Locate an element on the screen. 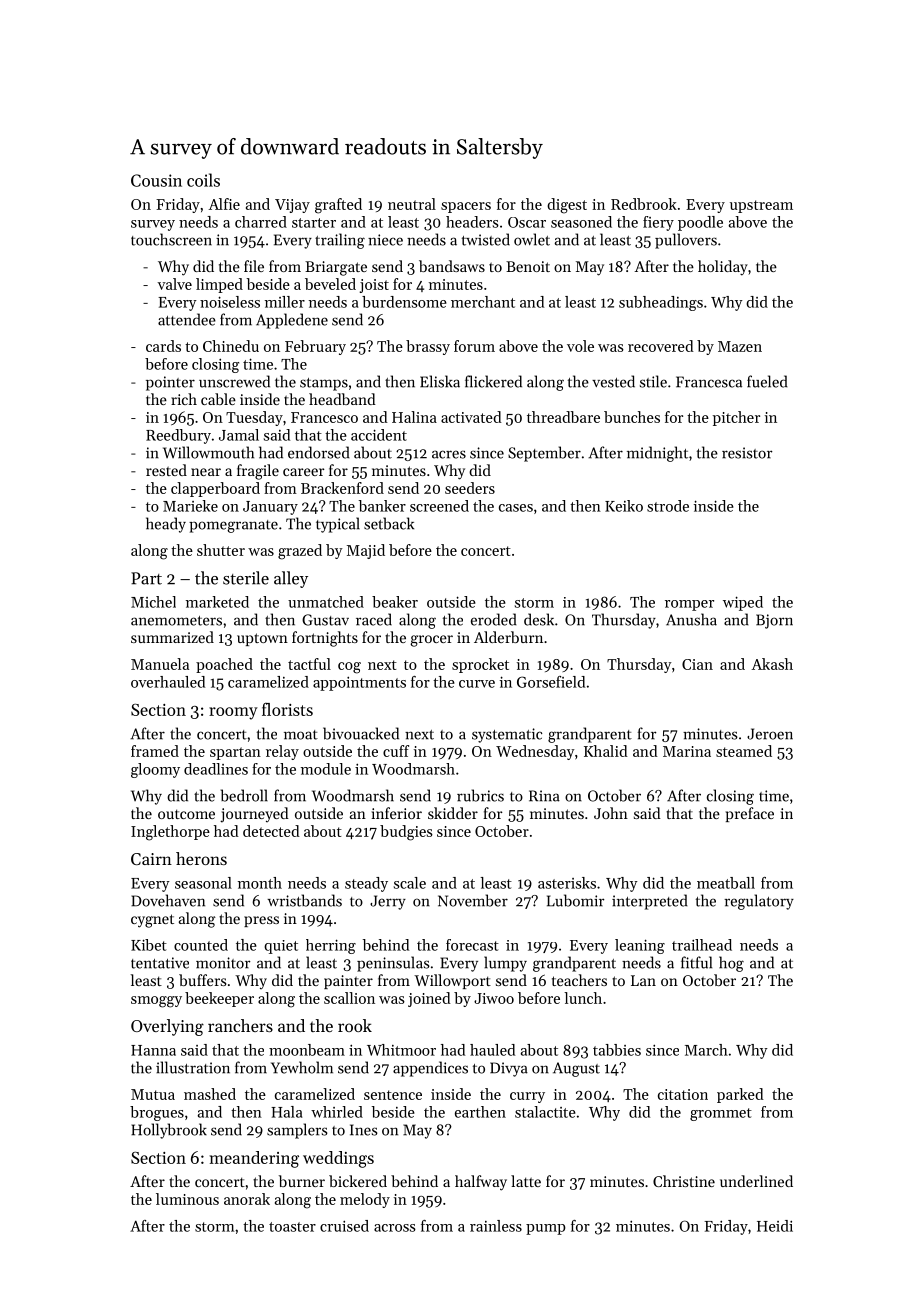 The width and height of the screenshot is (924, 1314). Anusha is located at coordinates (691, 619).
